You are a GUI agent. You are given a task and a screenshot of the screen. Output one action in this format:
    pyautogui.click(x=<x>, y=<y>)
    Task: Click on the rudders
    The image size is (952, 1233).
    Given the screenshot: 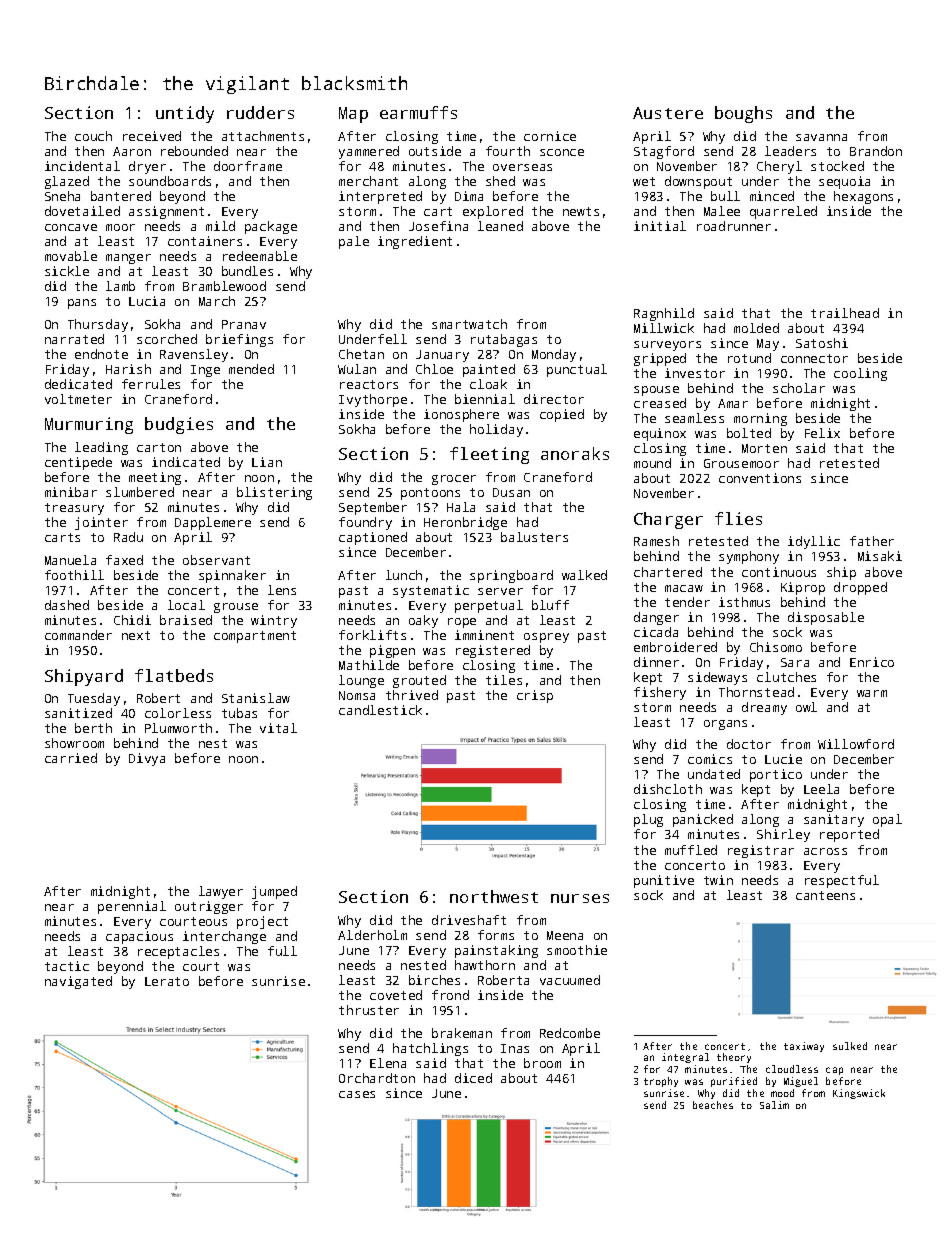 What is the action you would take?
    pyautogui.click(x=260, y=112)
